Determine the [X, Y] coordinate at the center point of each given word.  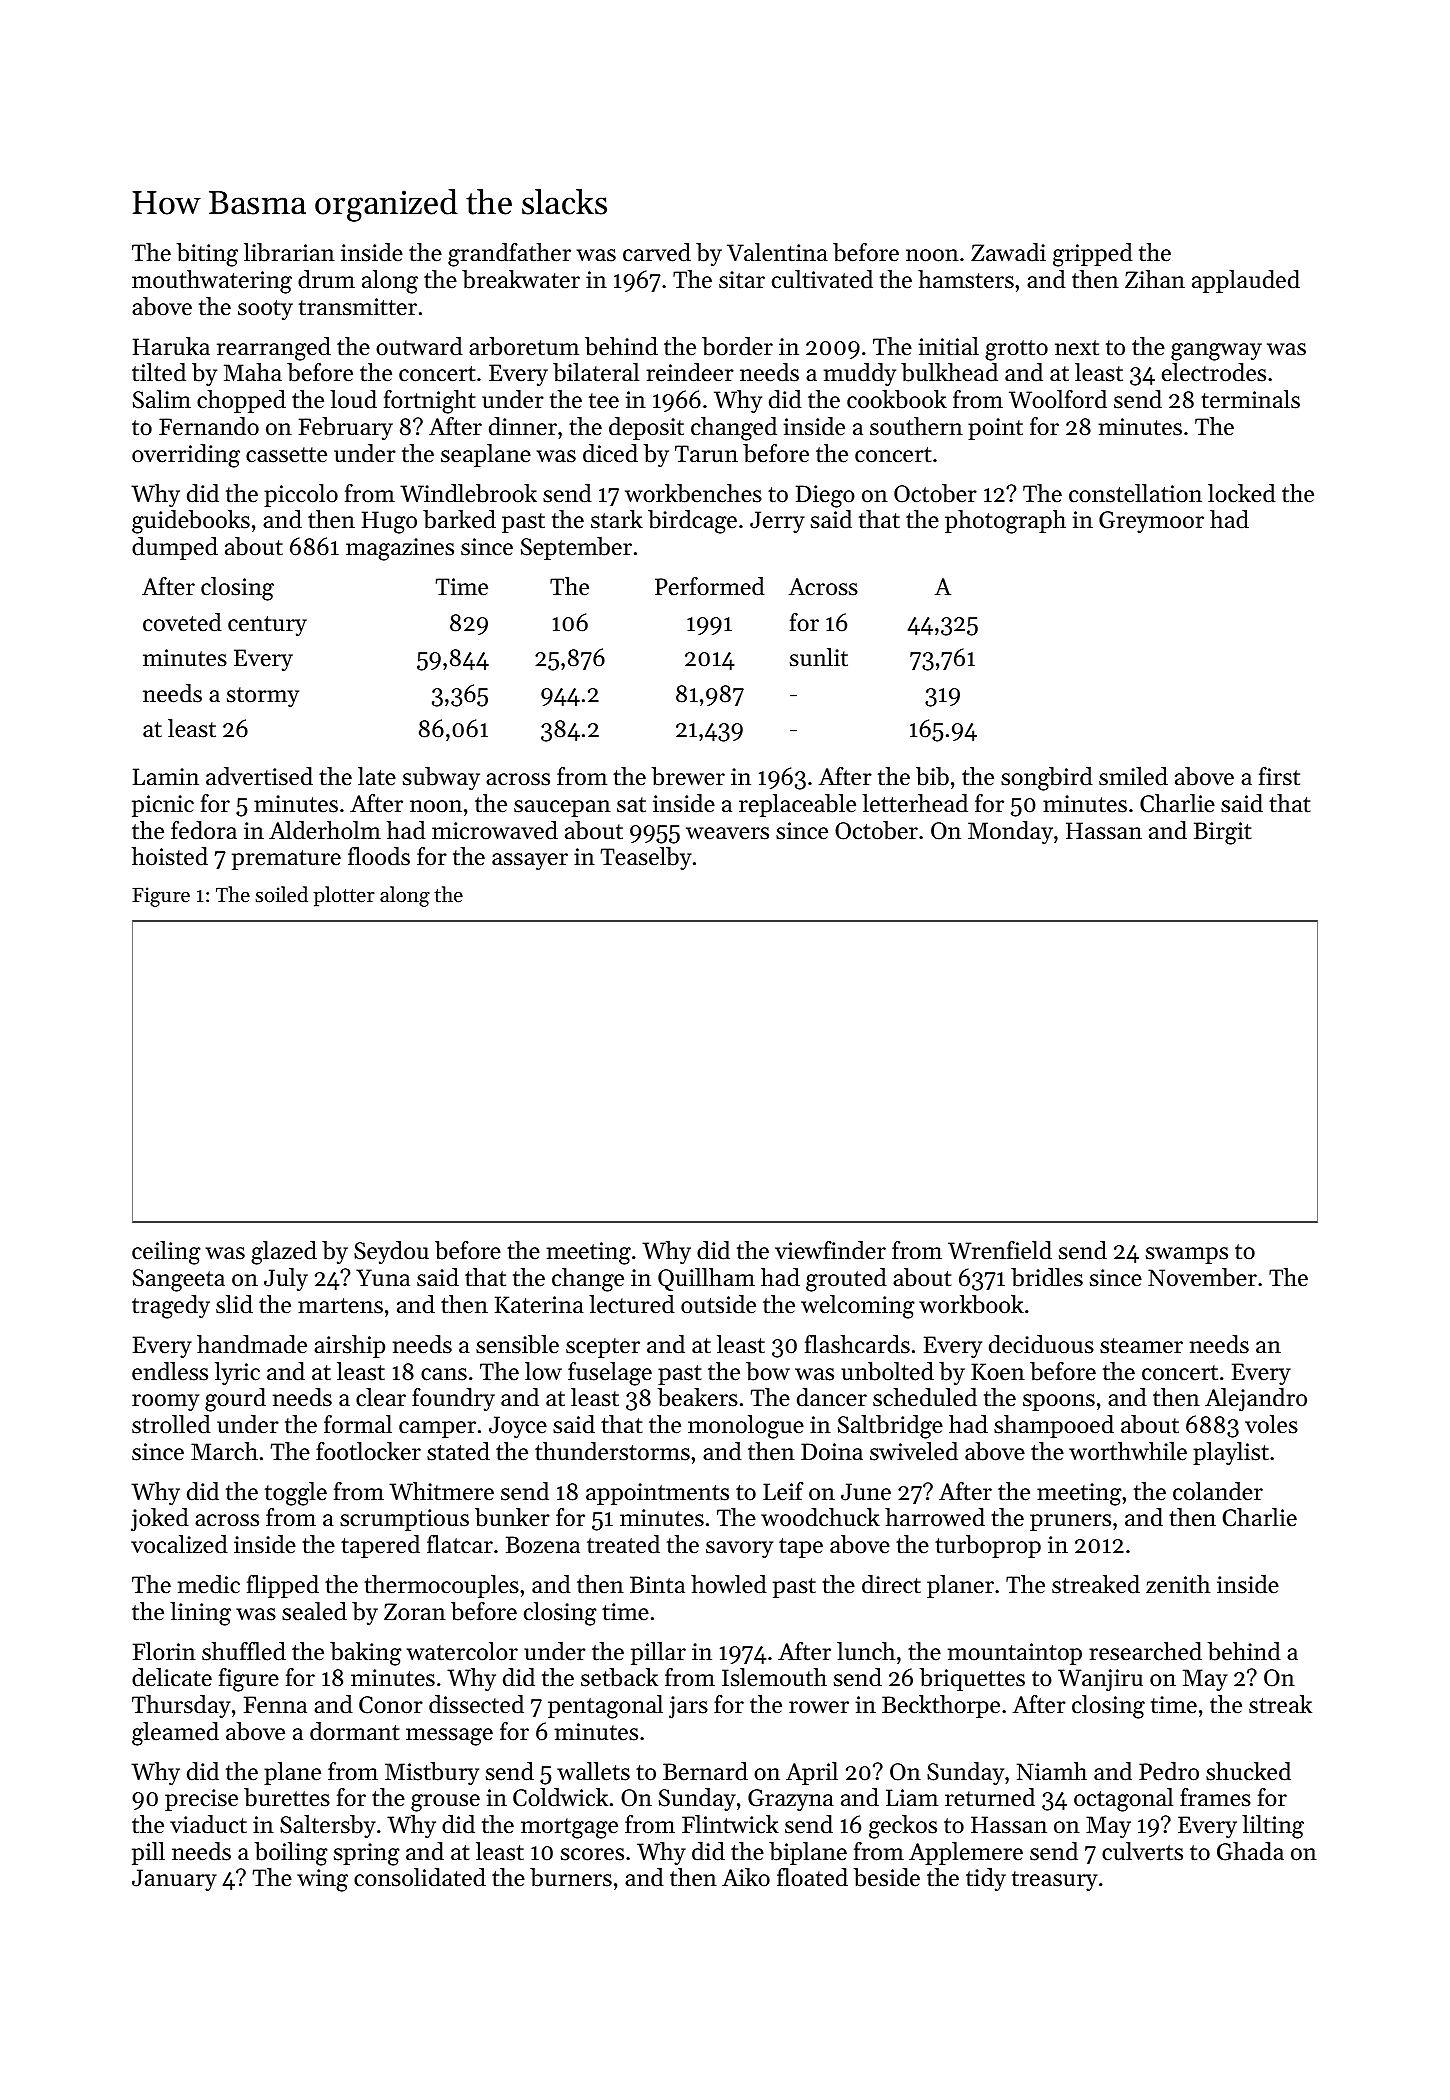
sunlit [819, 657]
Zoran [415, 1612]
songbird [1047, 779]
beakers [698, 1397]
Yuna [383, 1278]
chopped [241, 401]
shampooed [1054, 1426]
